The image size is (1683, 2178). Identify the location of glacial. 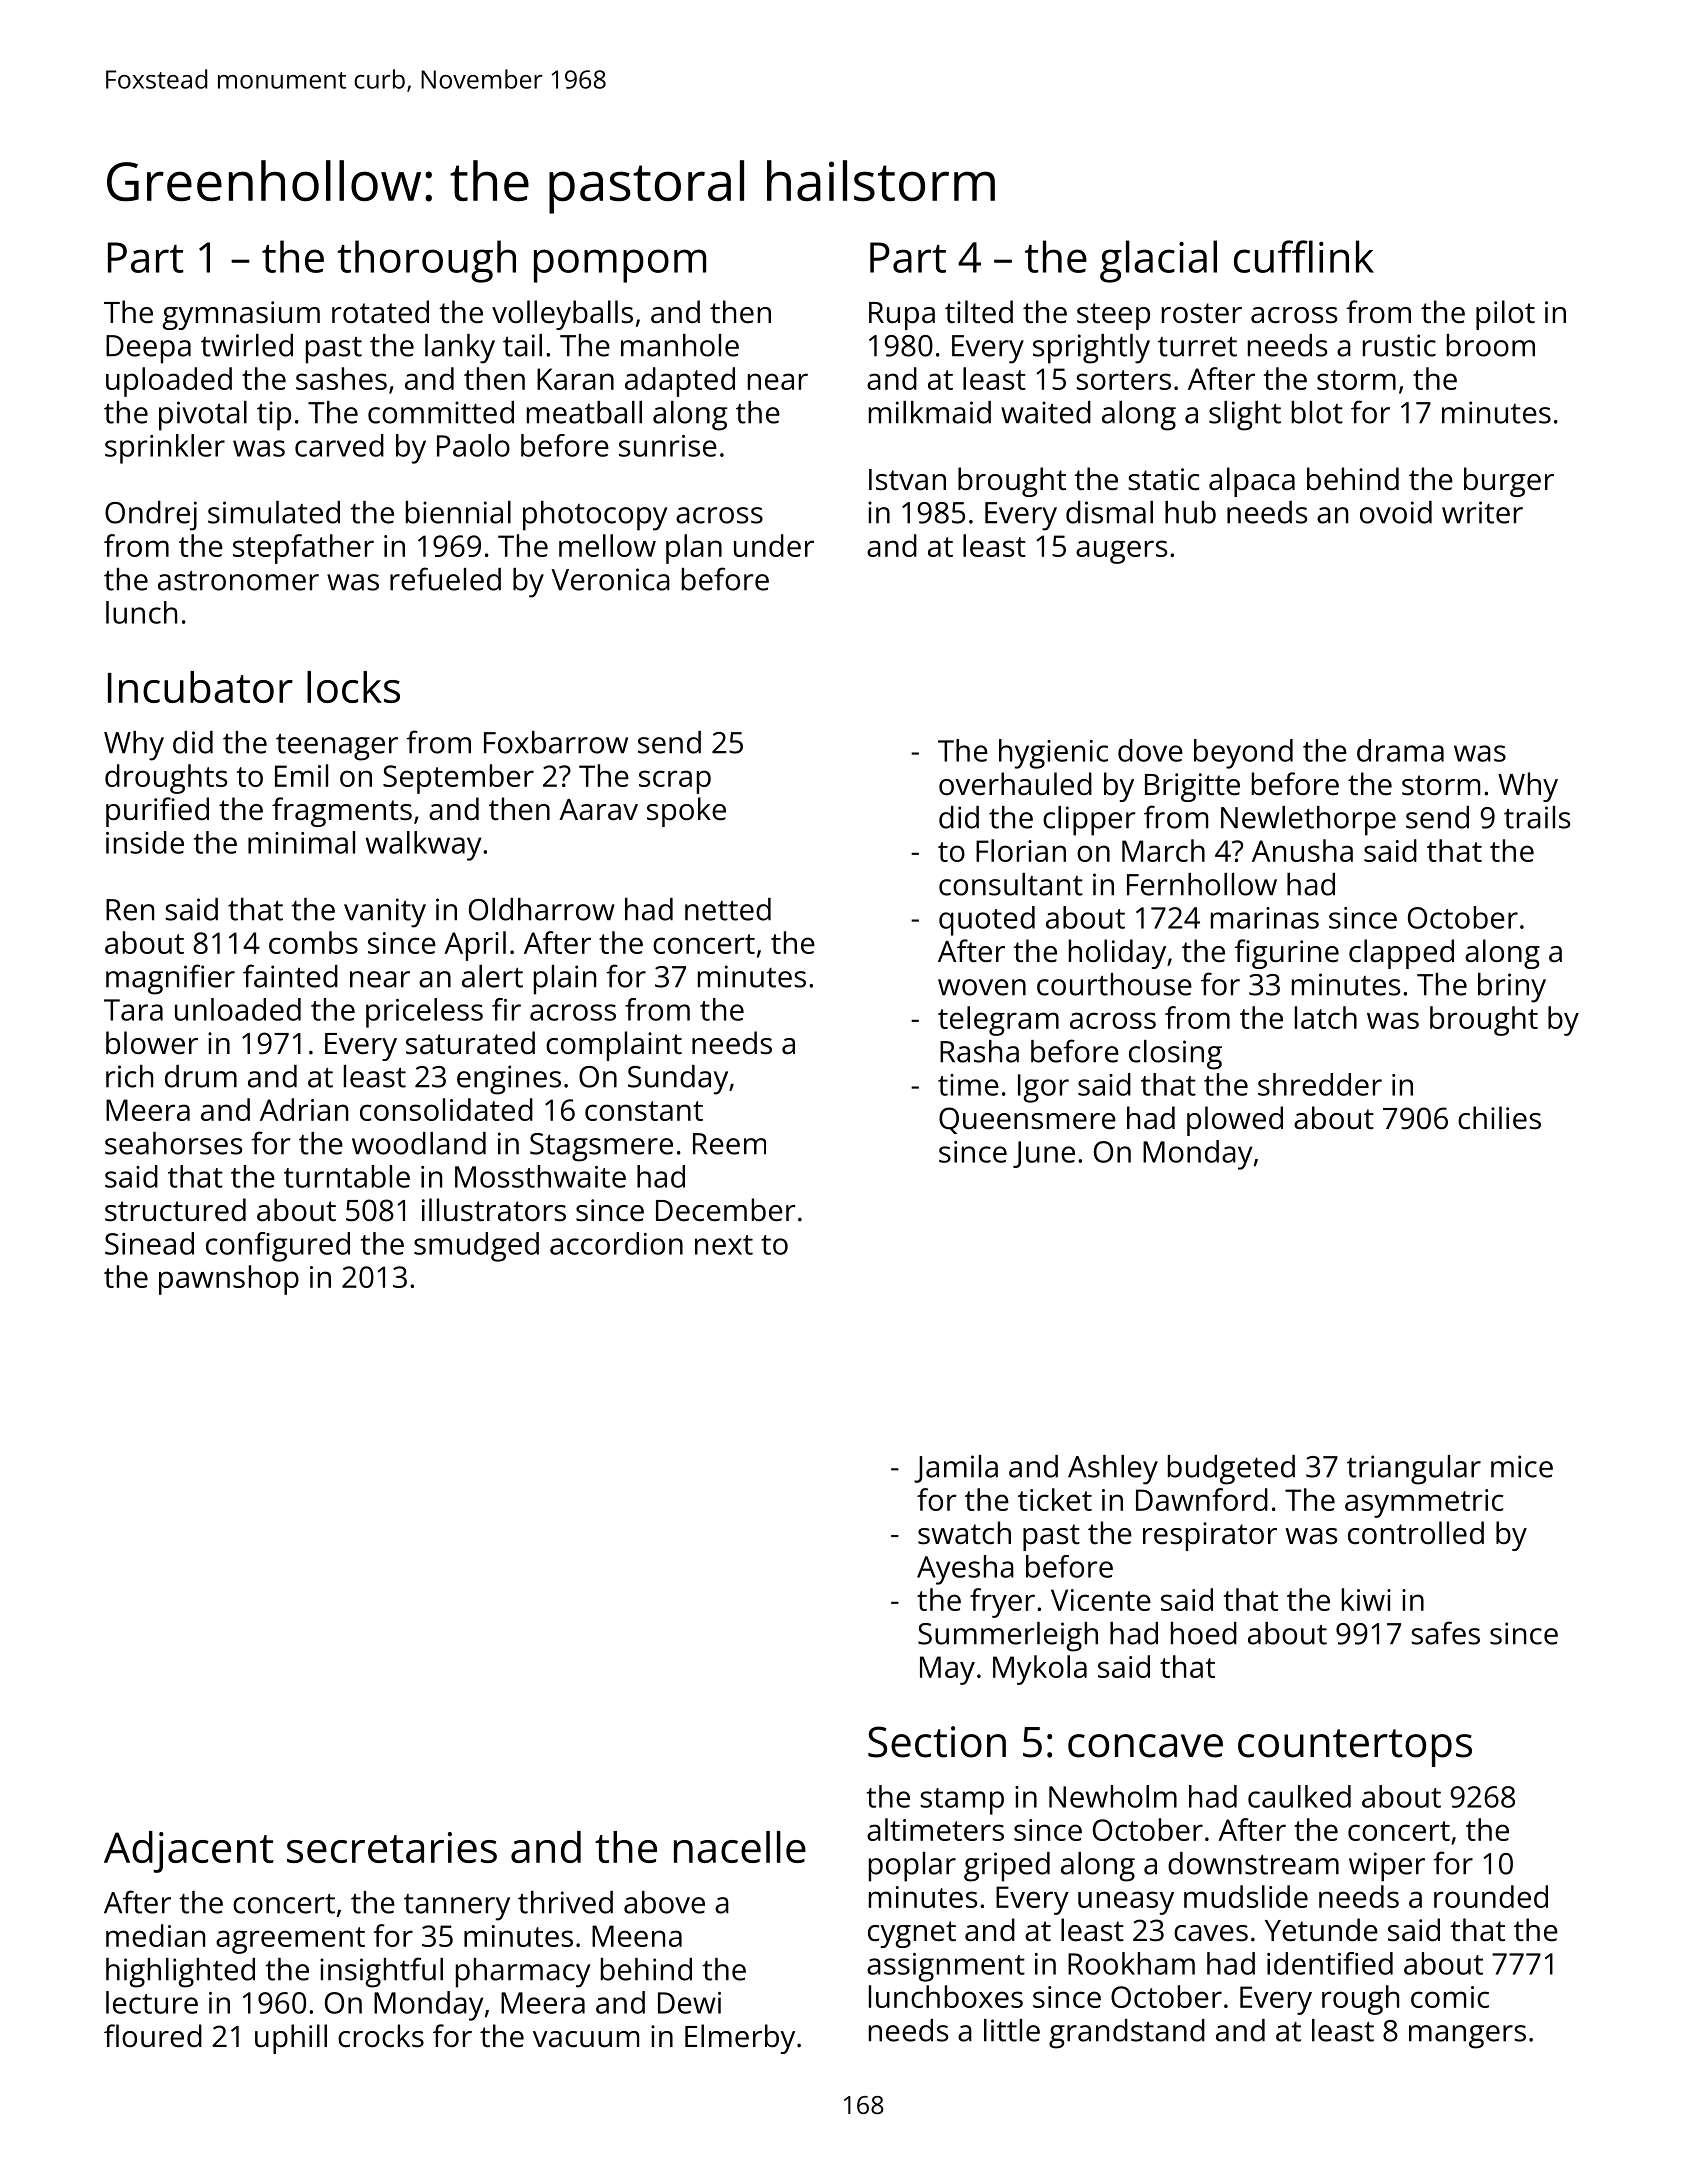
(1158, 261).
